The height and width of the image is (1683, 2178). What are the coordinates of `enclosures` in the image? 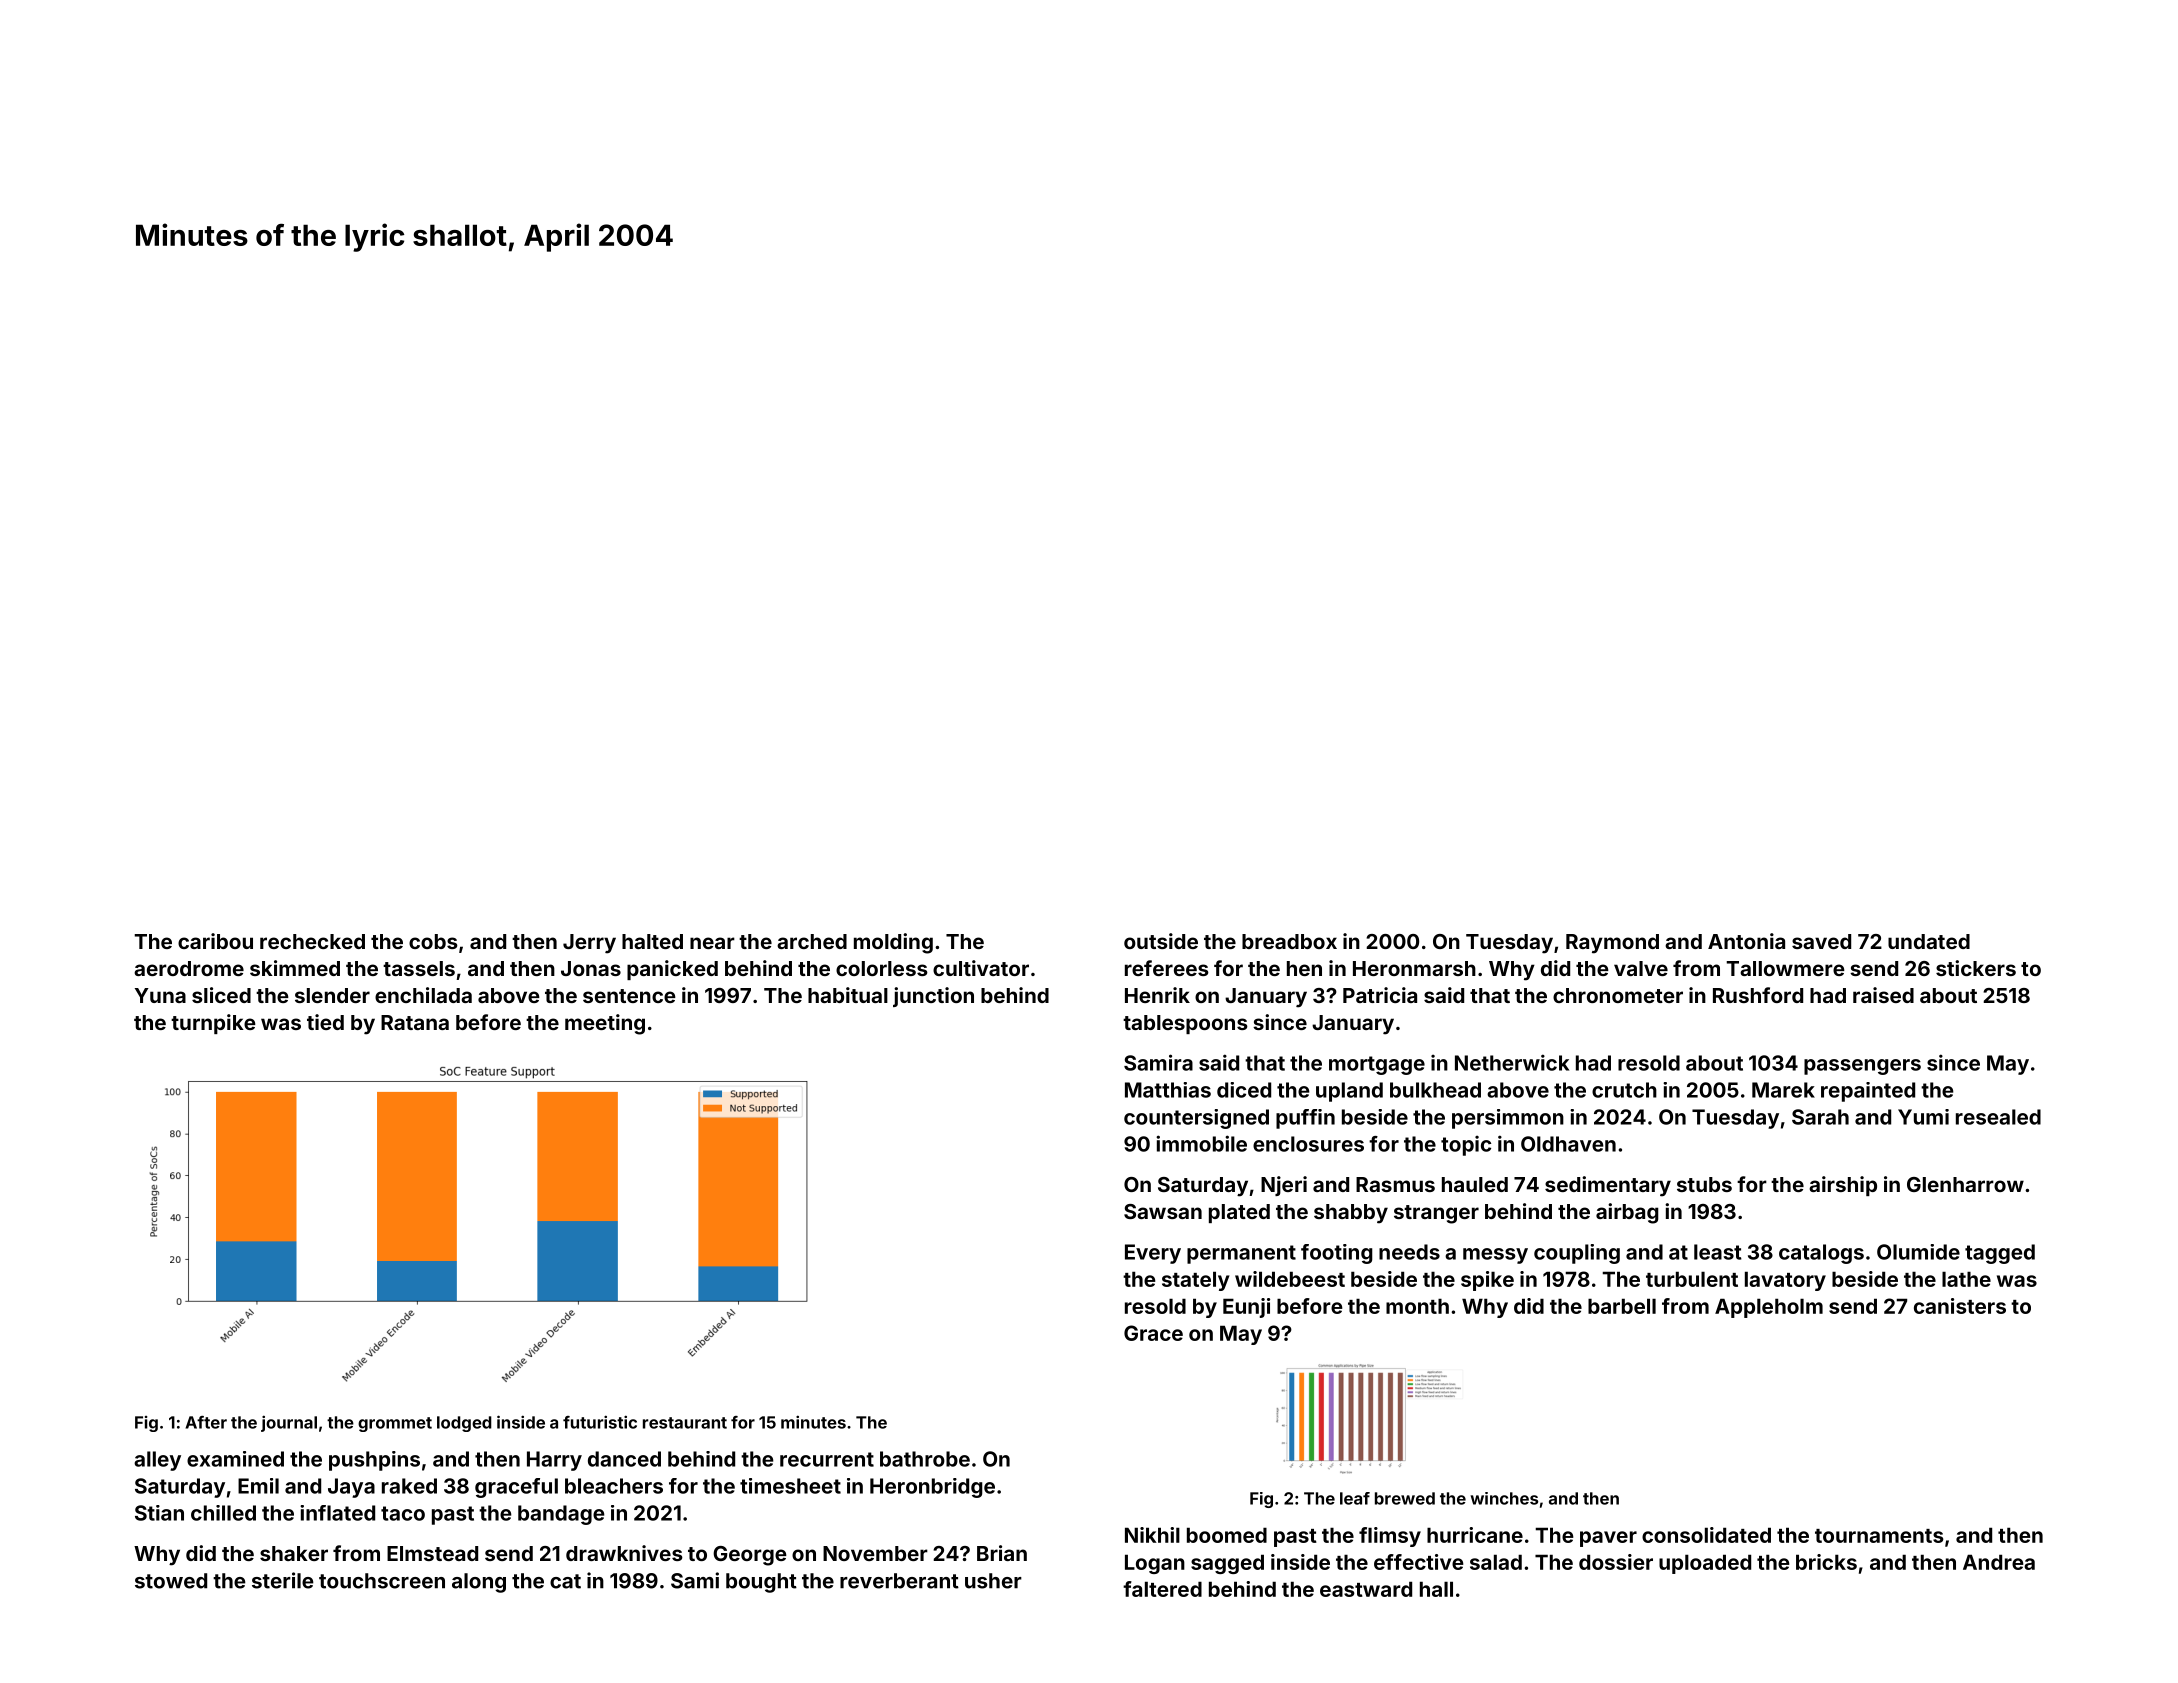 It's located at (1308, 1144).
